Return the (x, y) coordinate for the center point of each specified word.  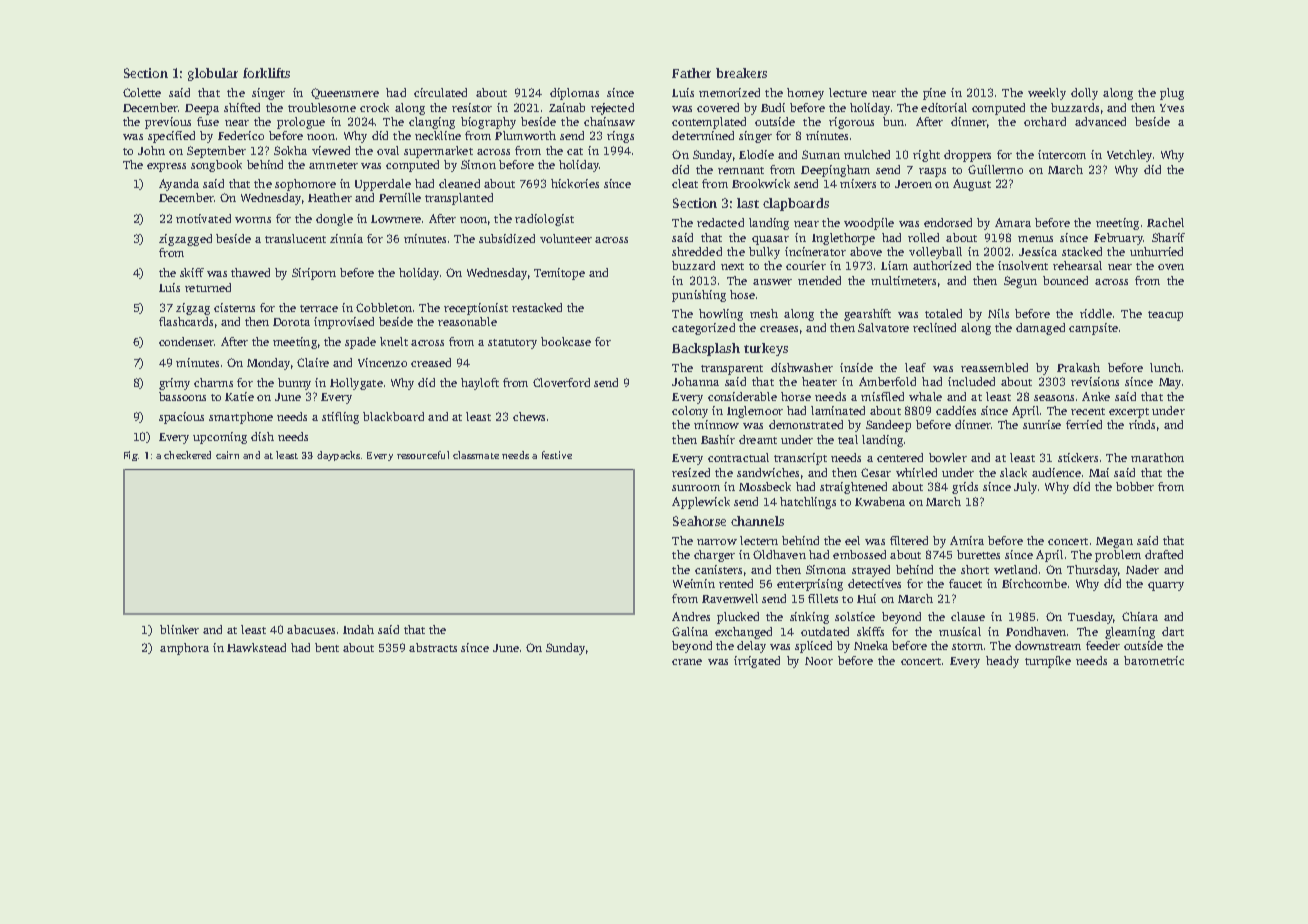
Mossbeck (765, 486)
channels (757, 521)
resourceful (423, 455)
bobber (1135, 486)
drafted (1164, 554)
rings (620, 137)
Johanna (695, 381)
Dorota (291, 322)
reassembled (994, 367)
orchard (1045, 121)
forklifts (266, 73)
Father (691, 73)
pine (934, 94)
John (151, 150)
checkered (187, 455)
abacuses (311, 629)
